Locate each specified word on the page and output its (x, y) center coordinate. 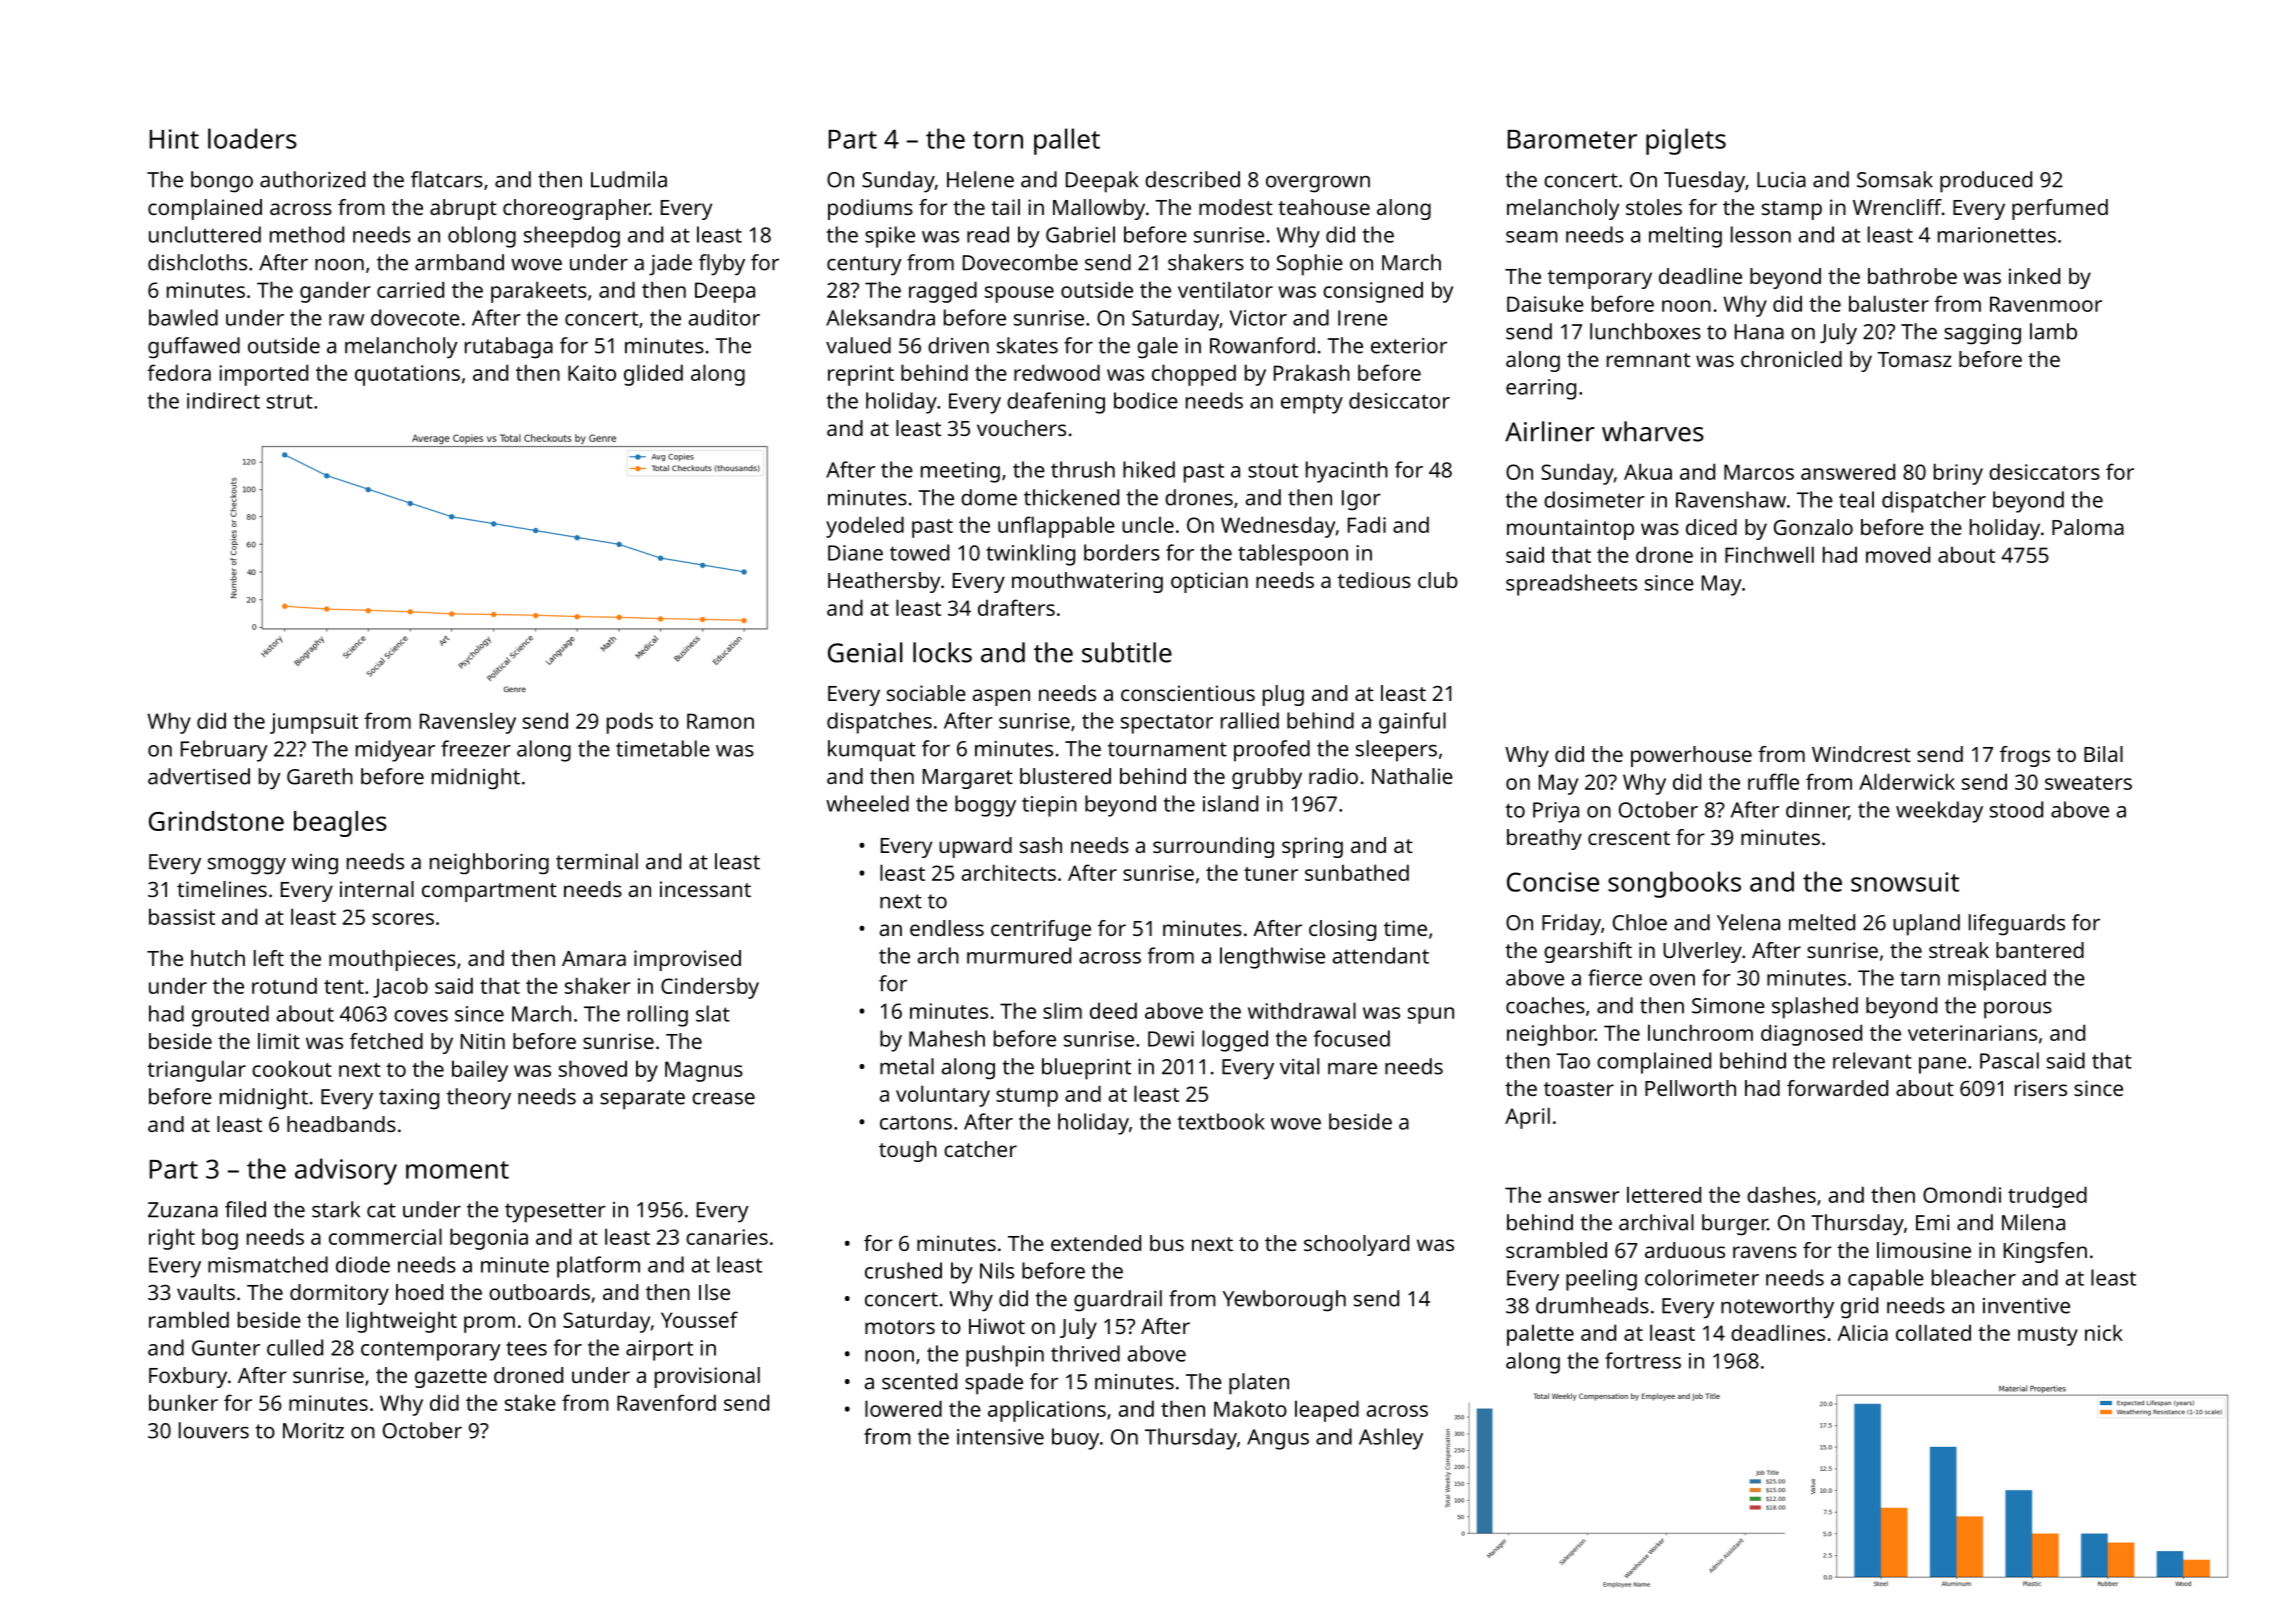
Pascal (2009, 1060)
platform (598, 1267)
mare (1352, 1069)
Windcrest (1861, 754)
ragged (943, 292)
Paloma (2088, 527)
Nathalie (1412, 776)
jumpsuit (314, 723)
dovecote (415, 317)
